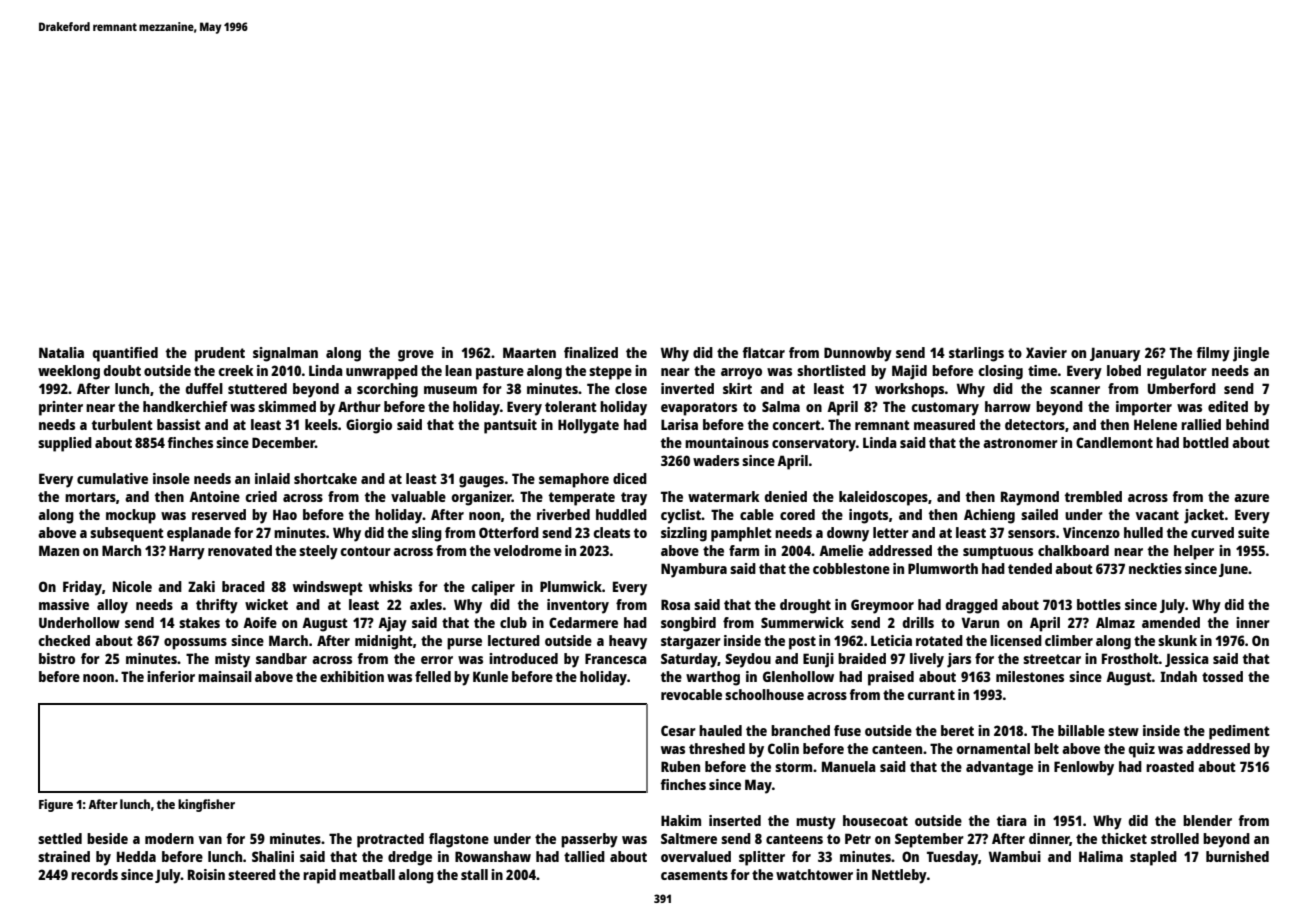  I want to click on workshops, so click(910, 390).
